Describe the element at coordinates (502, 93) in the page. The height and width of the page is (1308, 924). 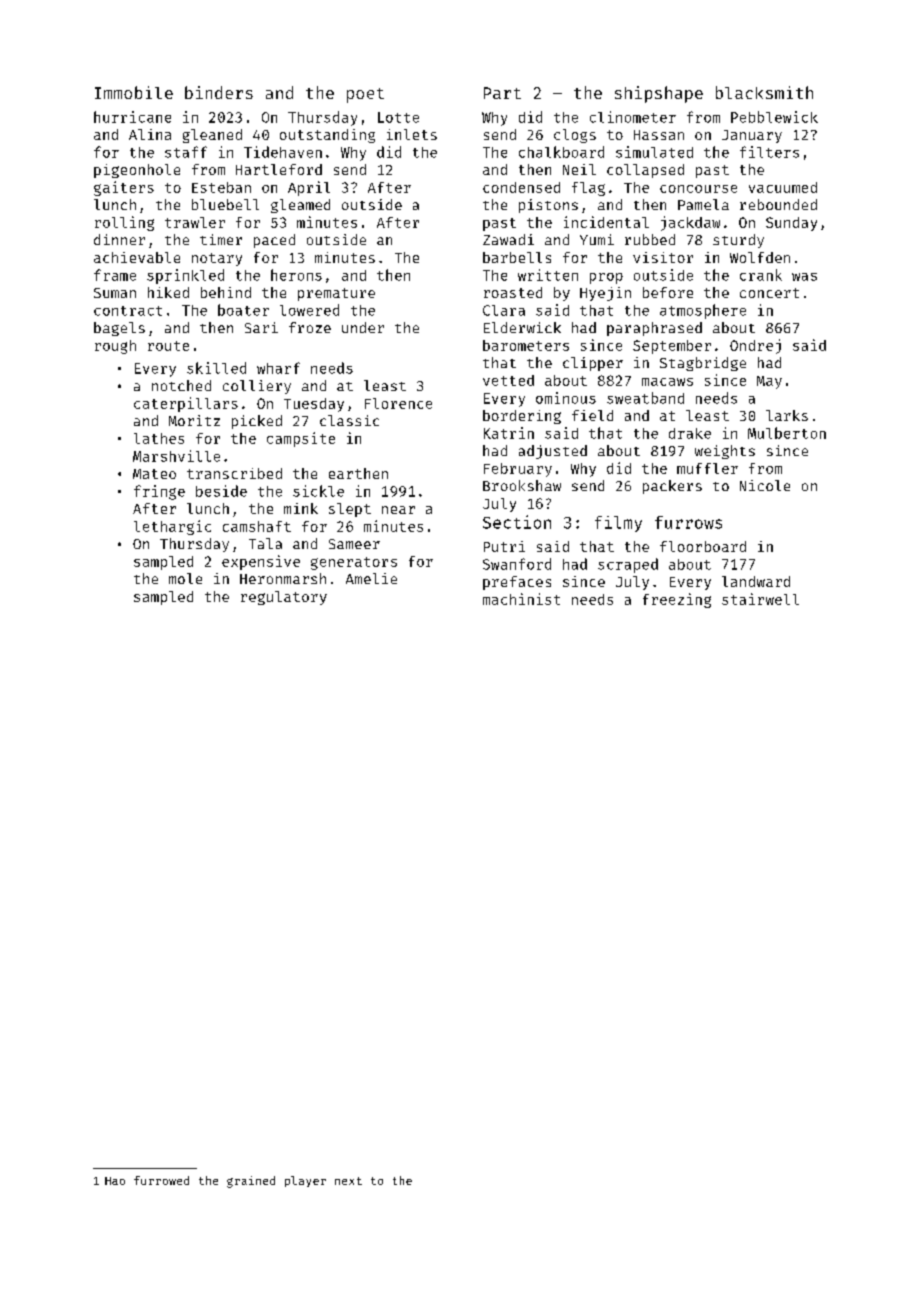
I see `Part` at that location.
